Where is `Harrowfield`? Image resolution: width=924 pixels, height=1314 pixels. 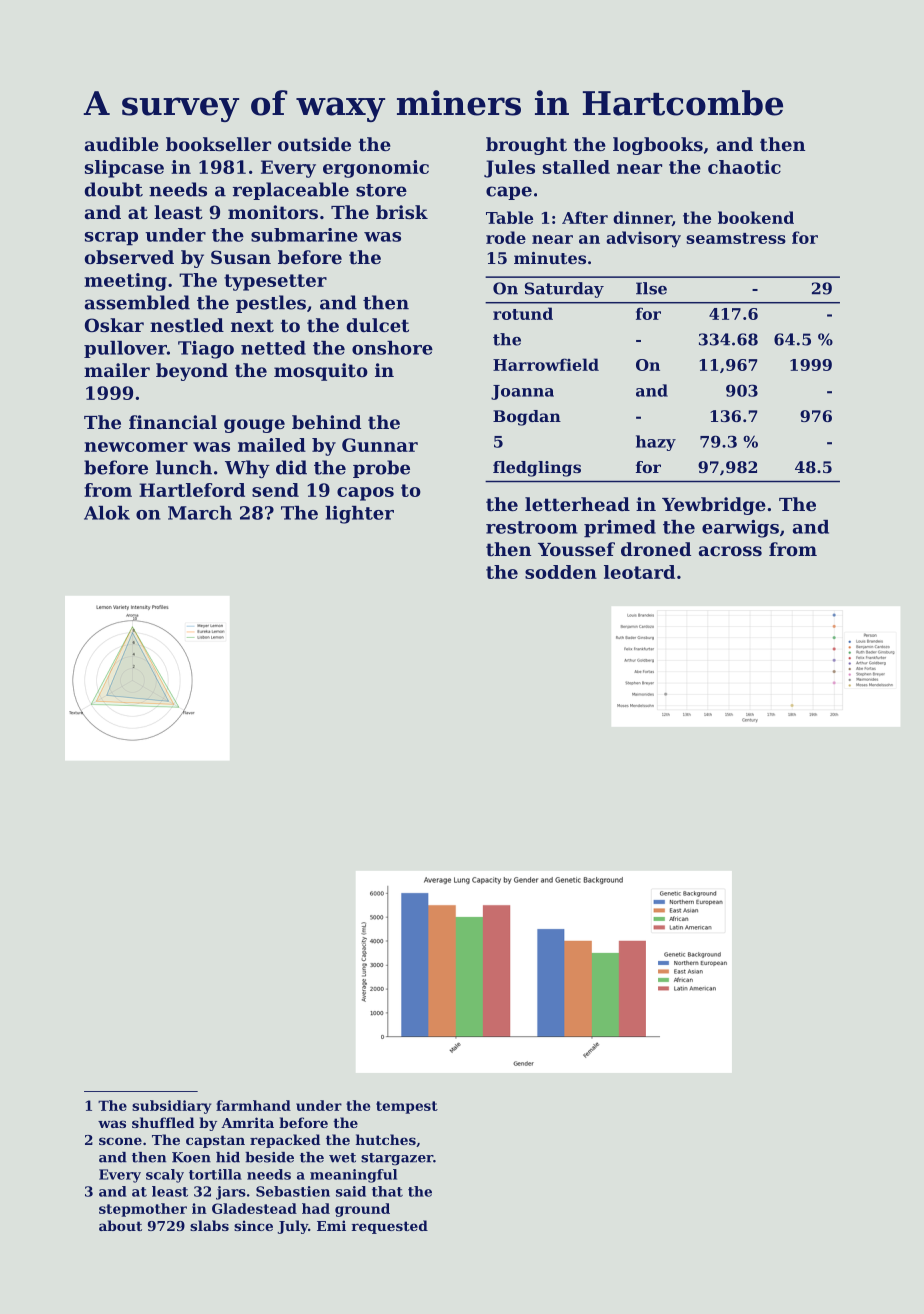 Harrowfield is located at coordinates (546, 364).
